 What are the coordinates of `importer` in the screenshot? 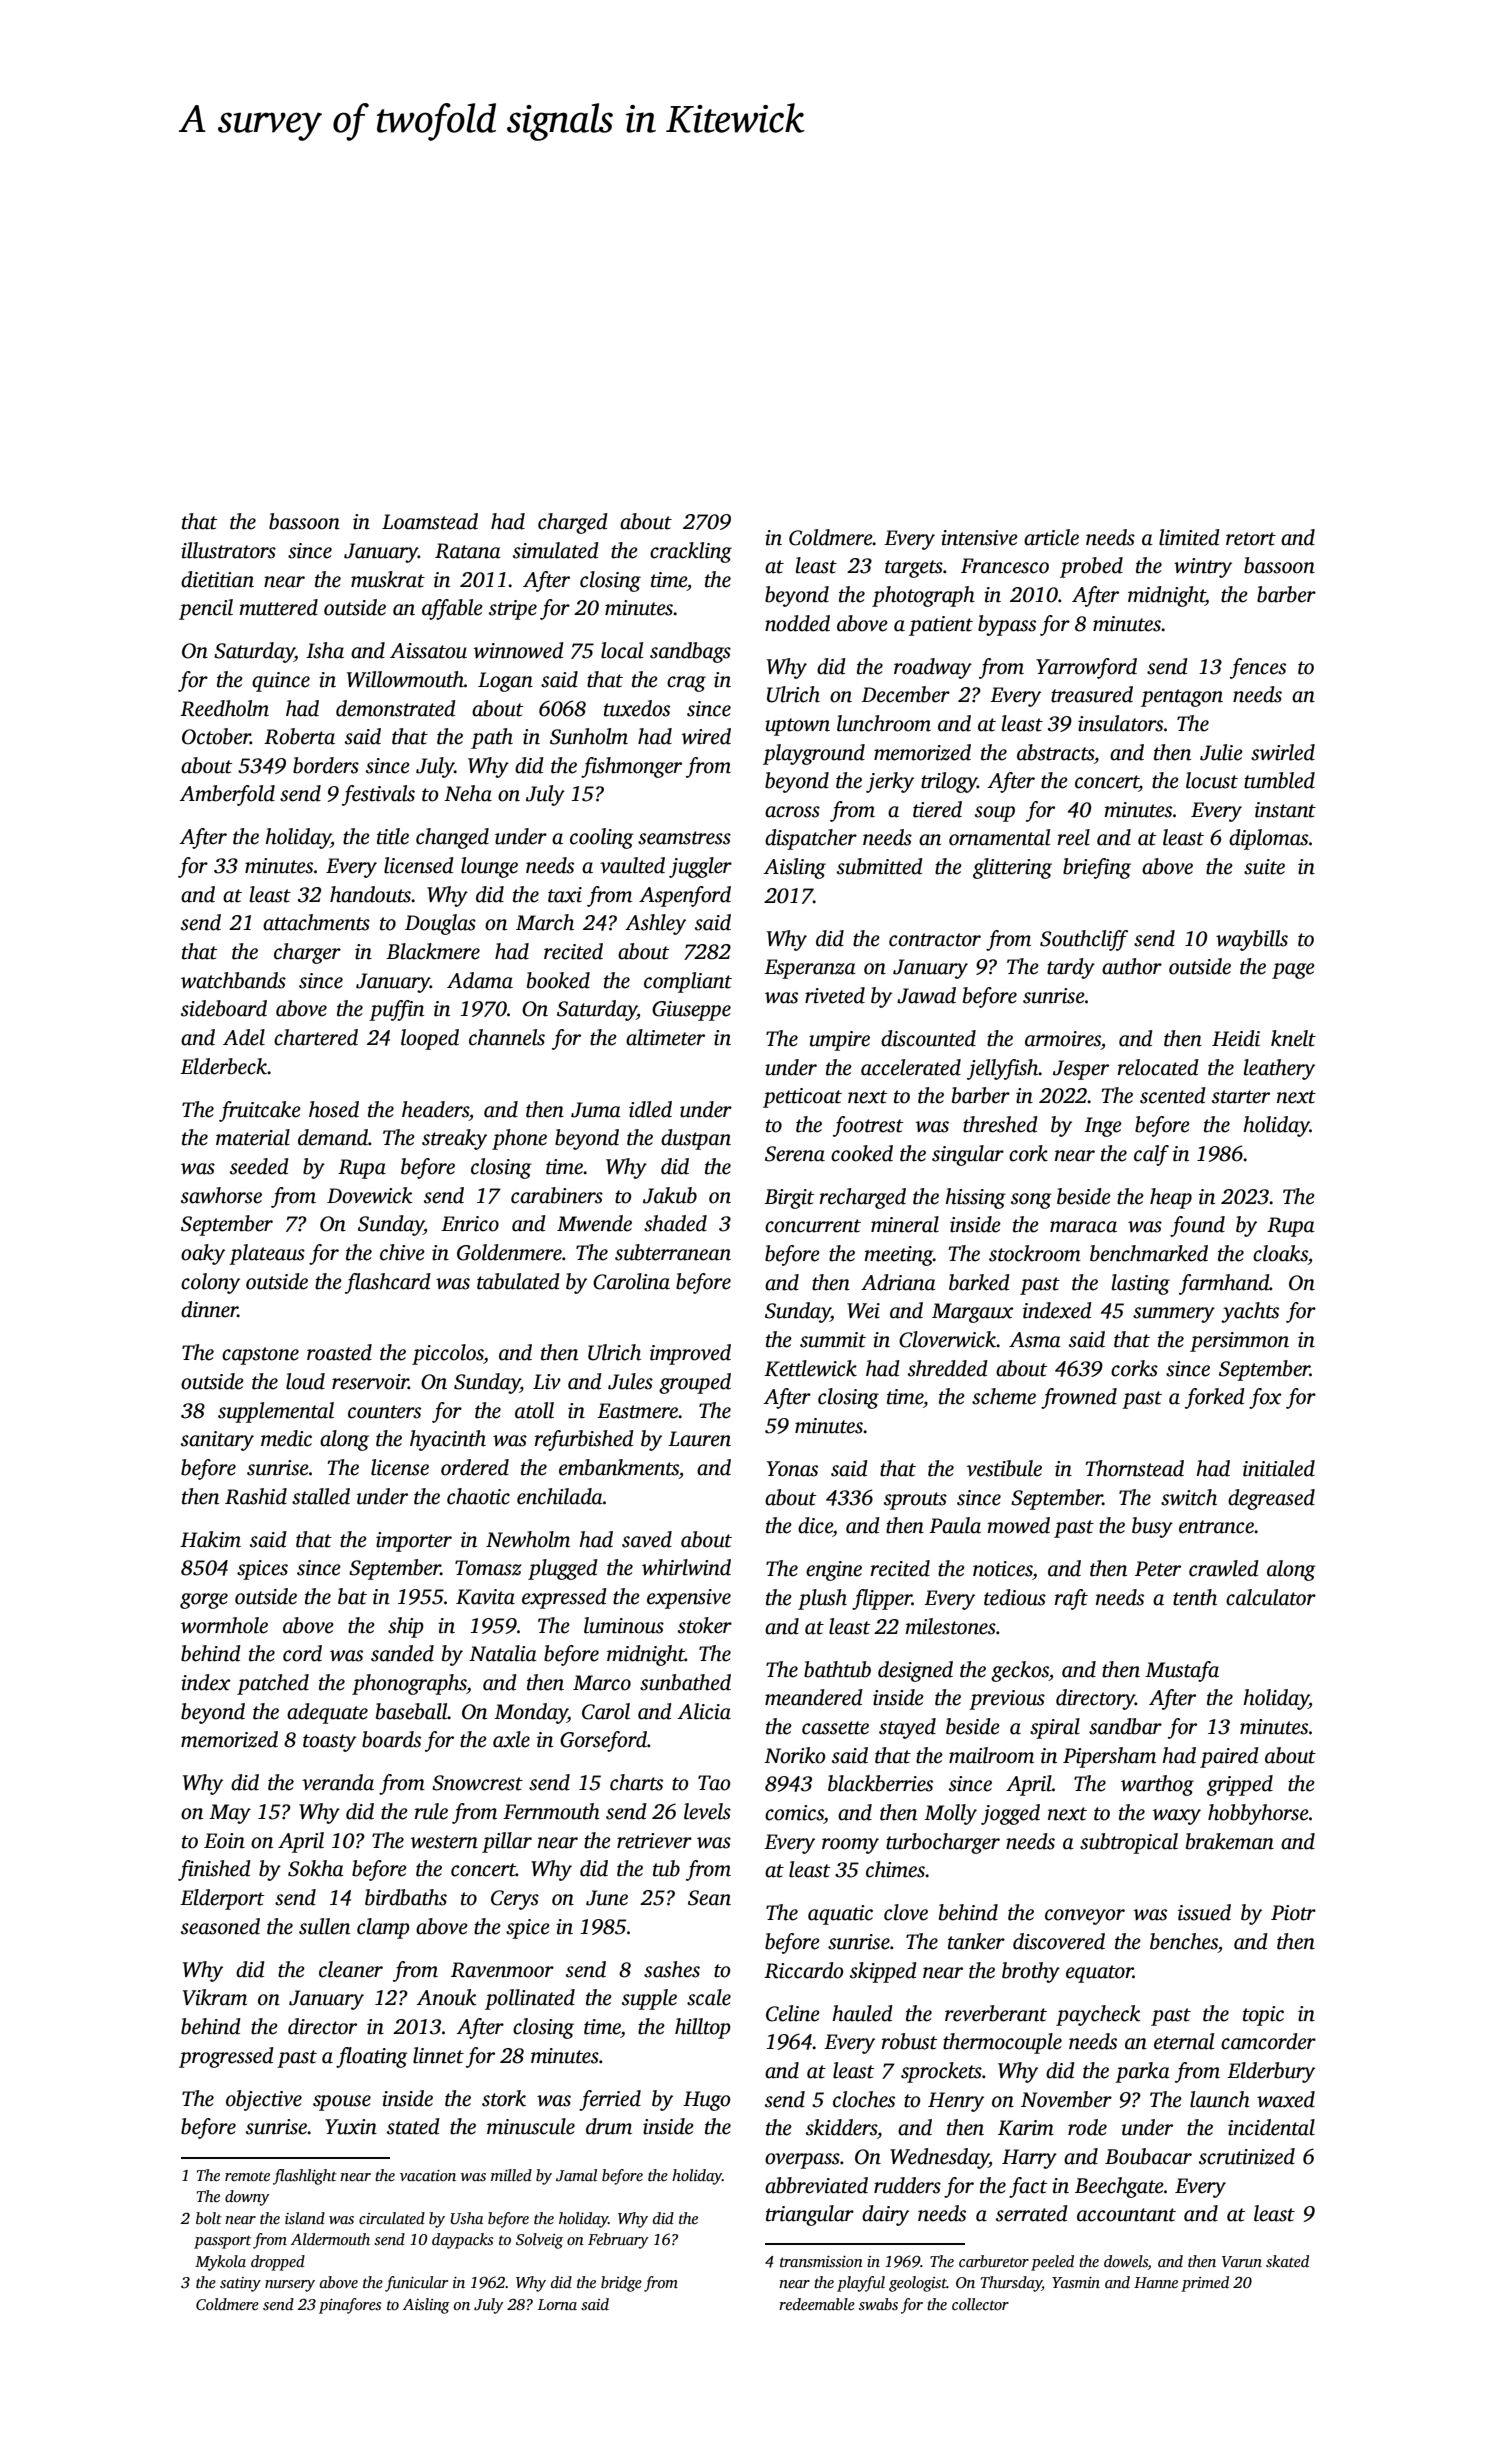 It's located at (414, 1542).
